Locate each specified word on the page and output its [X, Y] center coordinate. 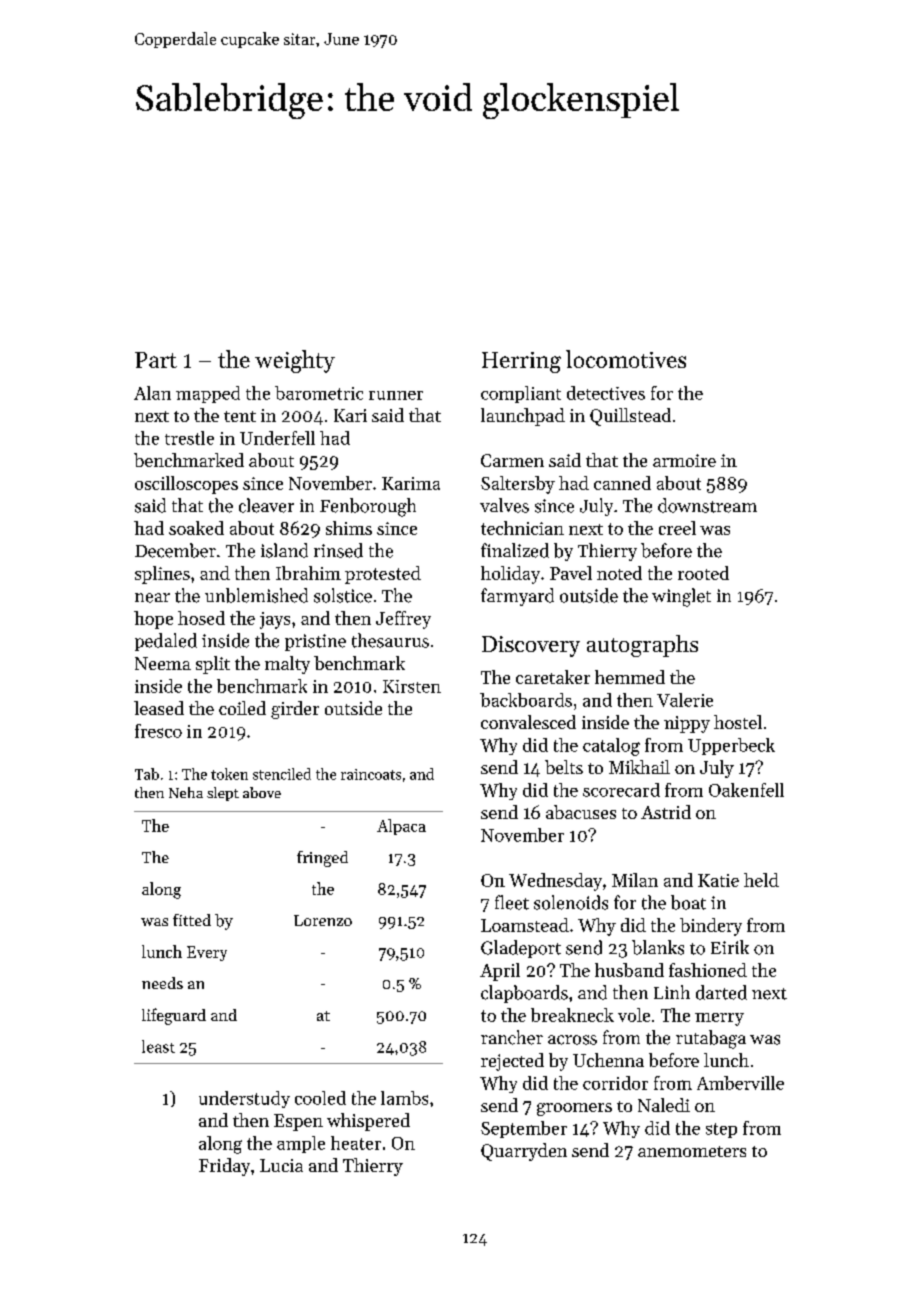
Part [156, 360]
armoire [684, 460]
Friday [224, 1167]
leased [159, 708]
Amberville [740, 1083]
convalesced [528, 722]
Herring [521, 362]
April [500, 972]
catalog [611, 747]
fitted [192, 920]
